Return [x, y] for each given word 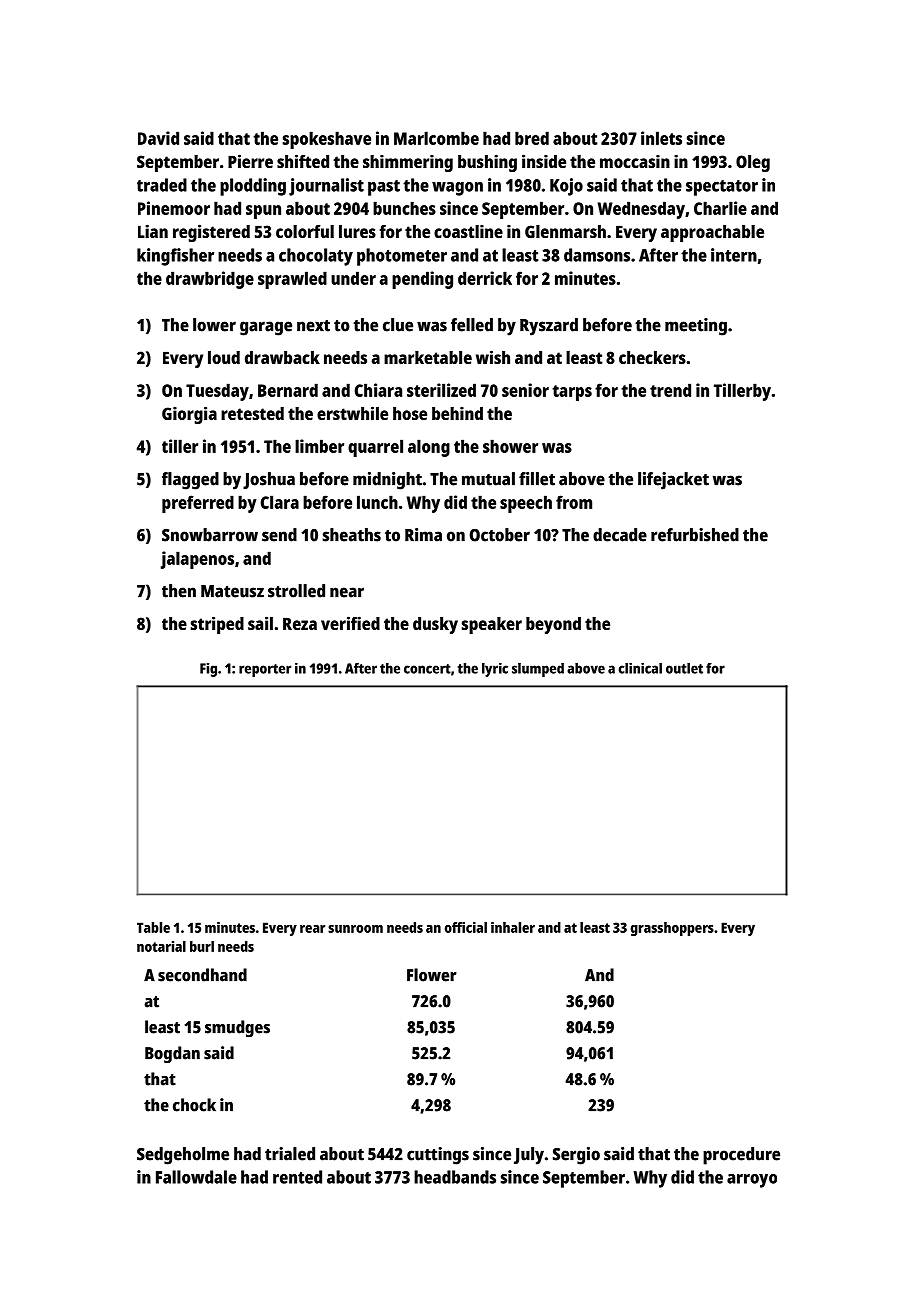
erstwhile [352, 413]
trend [670, 390]
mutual [488, 479]
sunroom [355, 929]
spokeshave [327, 140]
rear [312, 929]
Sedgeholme [183, 1156]
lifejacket [673, 481]
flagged [190, 481]
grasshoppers [672, 929]
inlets [661, 138]
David [158, 138]
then [179, 591]
